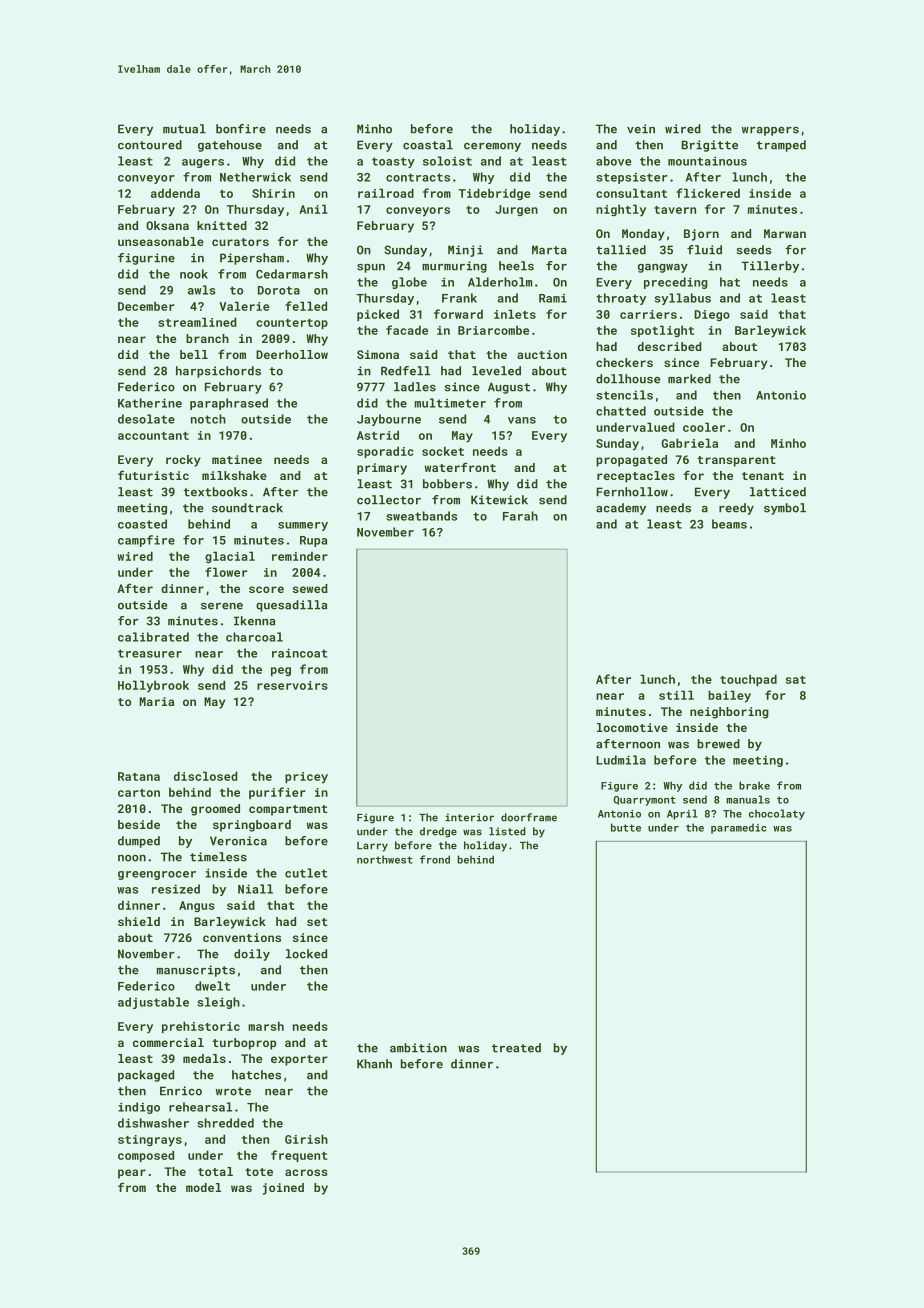 This image has height=1308, width=924. I want to click on across, so click(306, 1172).
